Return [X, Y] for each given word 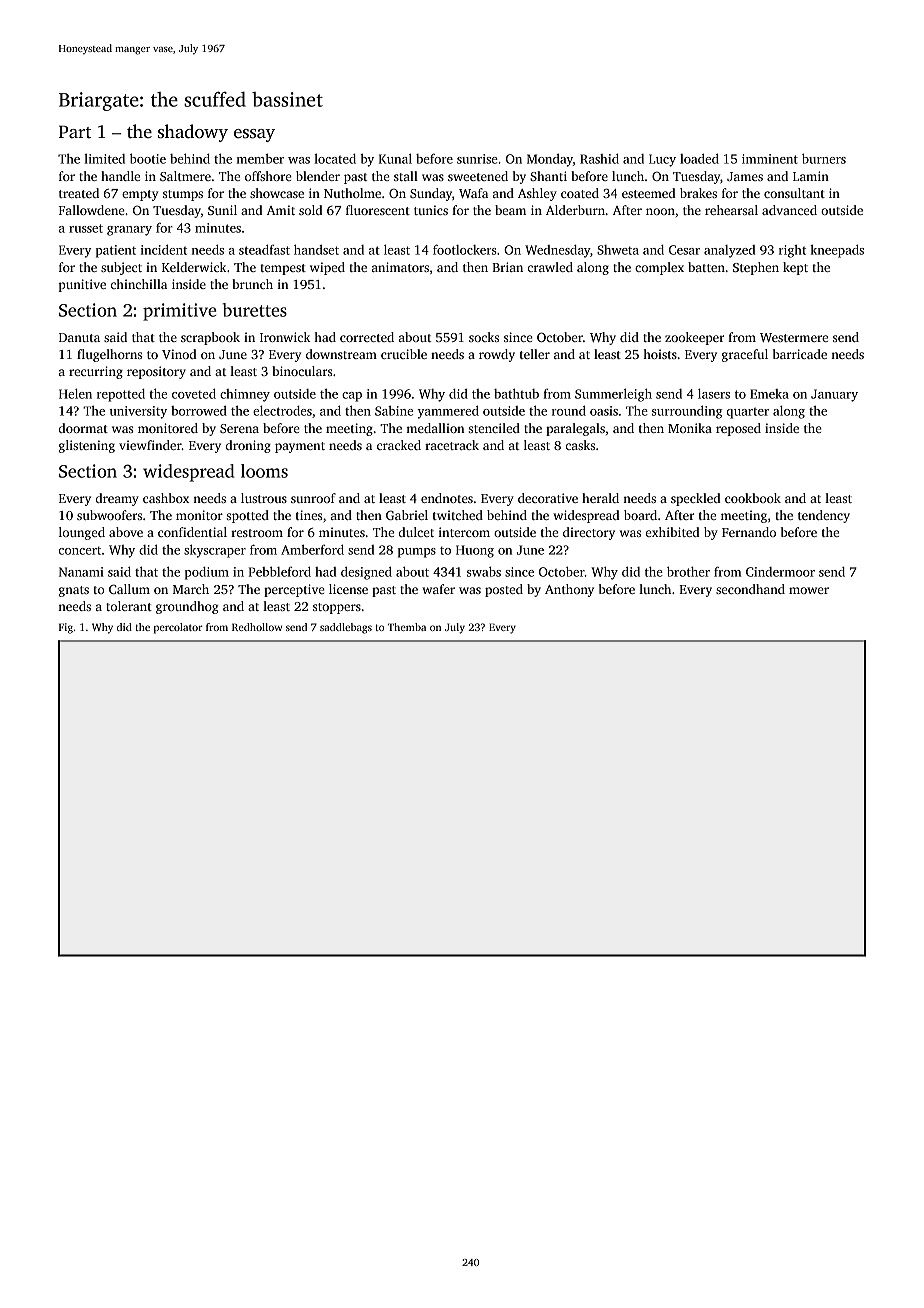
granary [129, 231]
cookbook [753, 498]
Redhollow [257, 627]
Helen [75, 394]
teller [535, 354]
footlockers [465, 249]
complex [659, 268]
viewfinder [150, 445]
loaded [699, 158]
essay [254, 135]
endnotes [447, 498]
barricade [800, 354]
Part [75, 132]
